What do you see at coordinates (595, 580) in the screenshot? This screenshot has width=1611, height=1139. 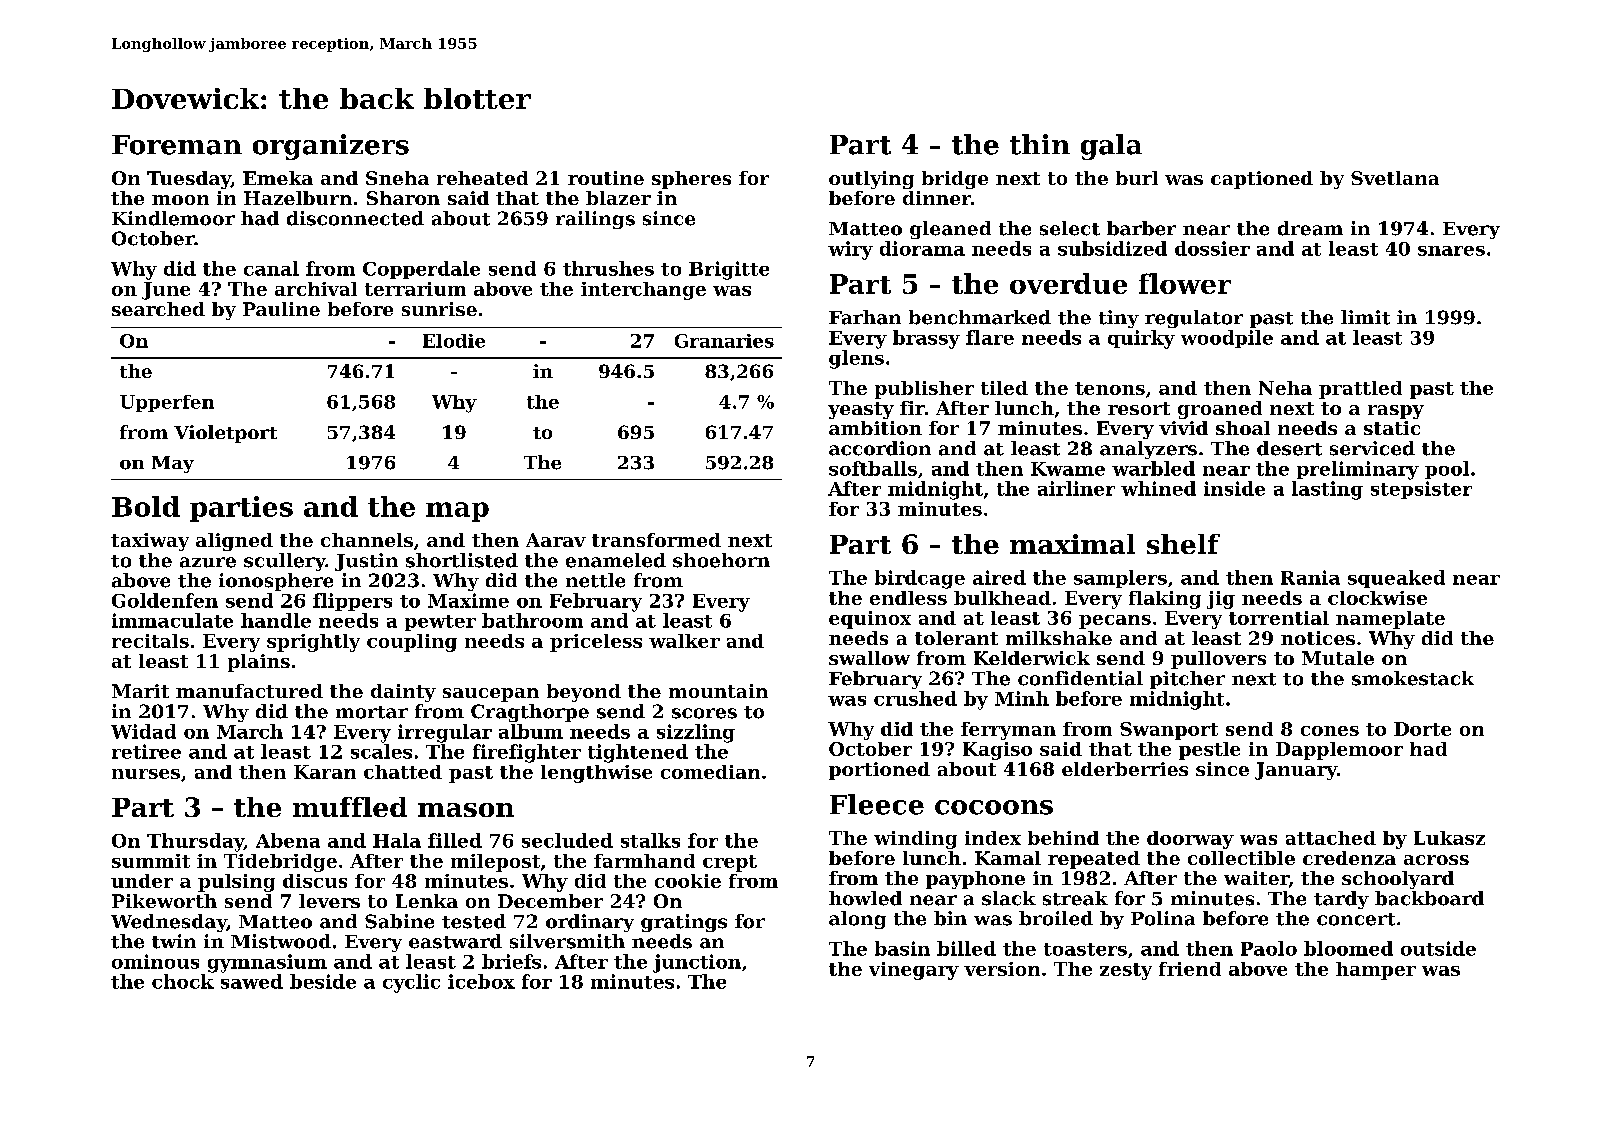 I see `nettle` at bounding box center [595, 580].
